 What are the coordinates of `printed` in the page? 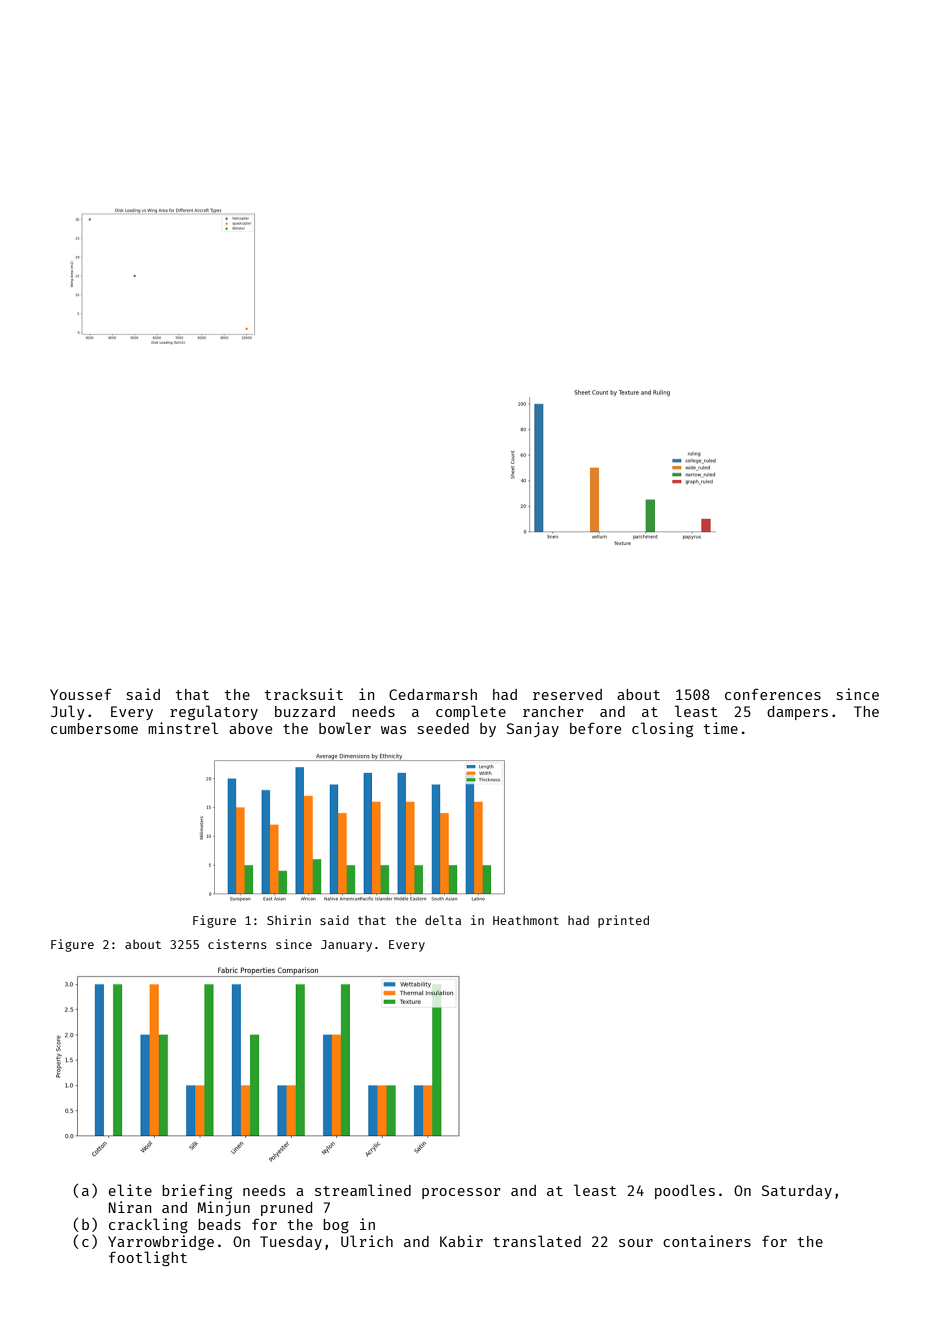 It's located at (623, 921).
